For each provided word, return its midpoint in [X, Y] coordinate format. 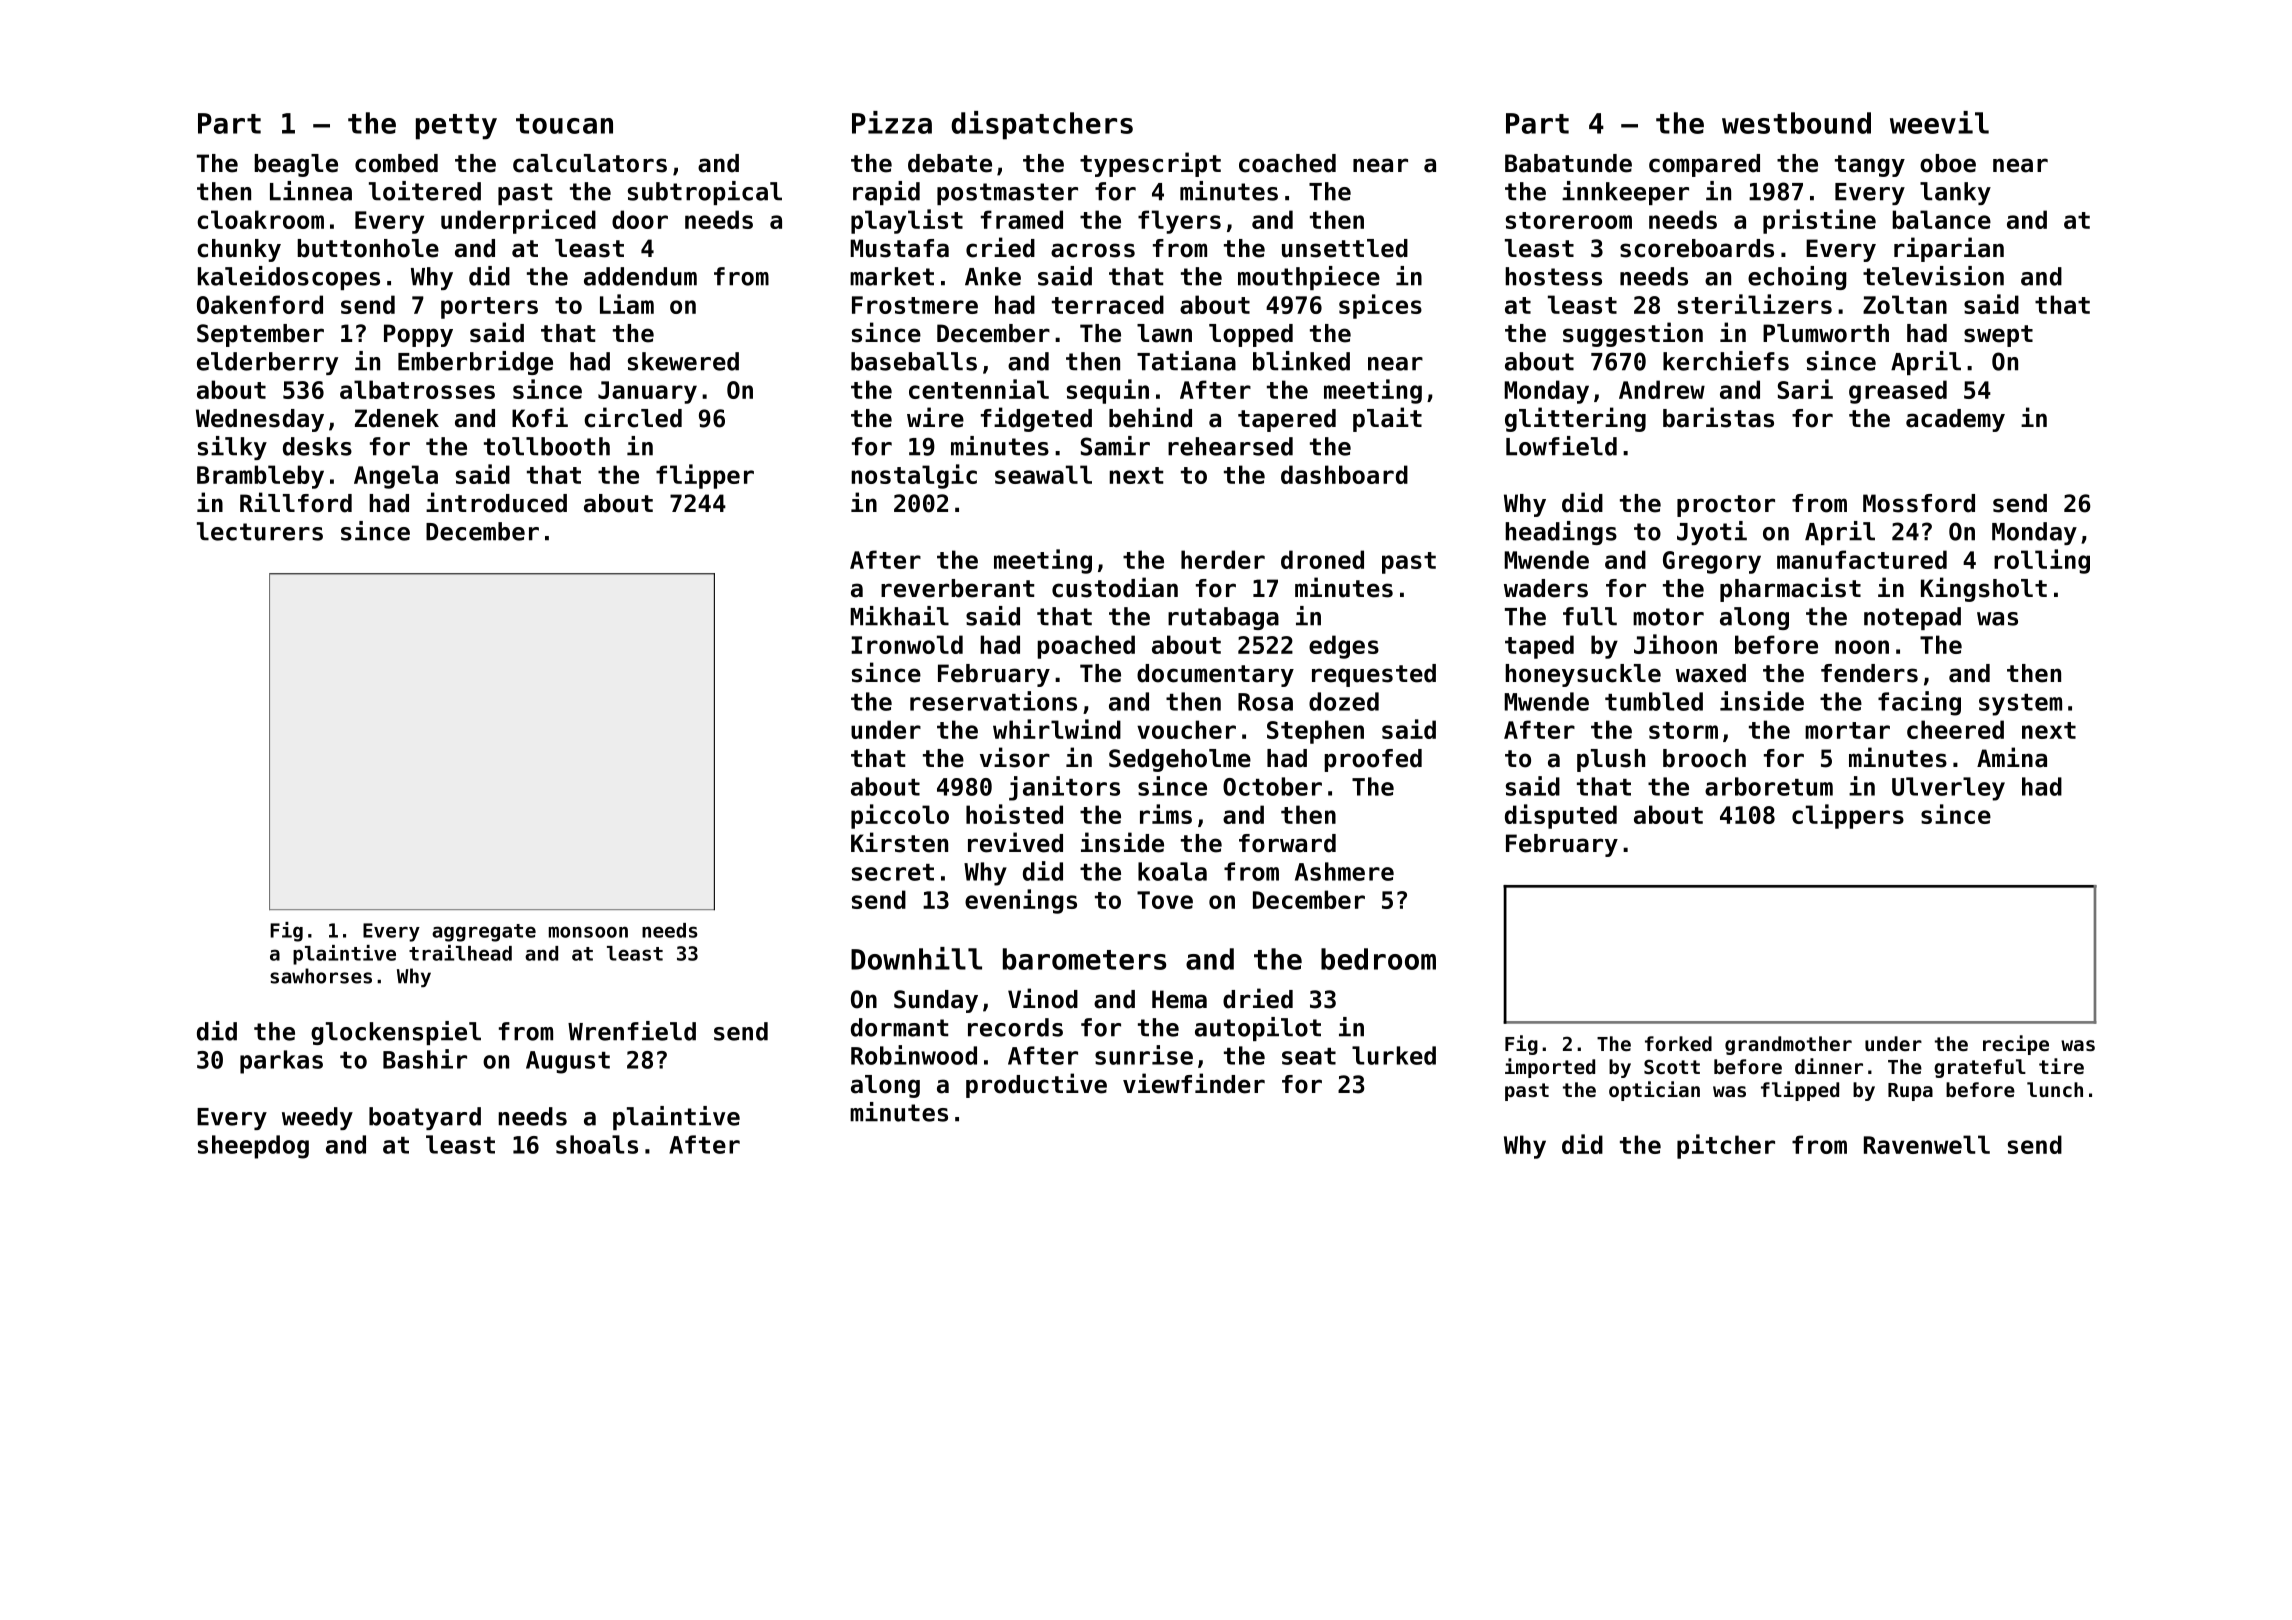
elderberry [267, 363]
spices [1380, 306]
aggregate [484, 933]
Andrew [1662, 389]
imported [1550, 1068]
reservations [993, 701]
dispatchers [1042, 125]
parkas [281, 1062]
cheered [1955, 729]
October [1272, 786]
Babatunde [1568, 163]
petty [456, 127]
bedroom [1378, 959]
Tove [1165, 900]
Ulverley [1948, 789]
